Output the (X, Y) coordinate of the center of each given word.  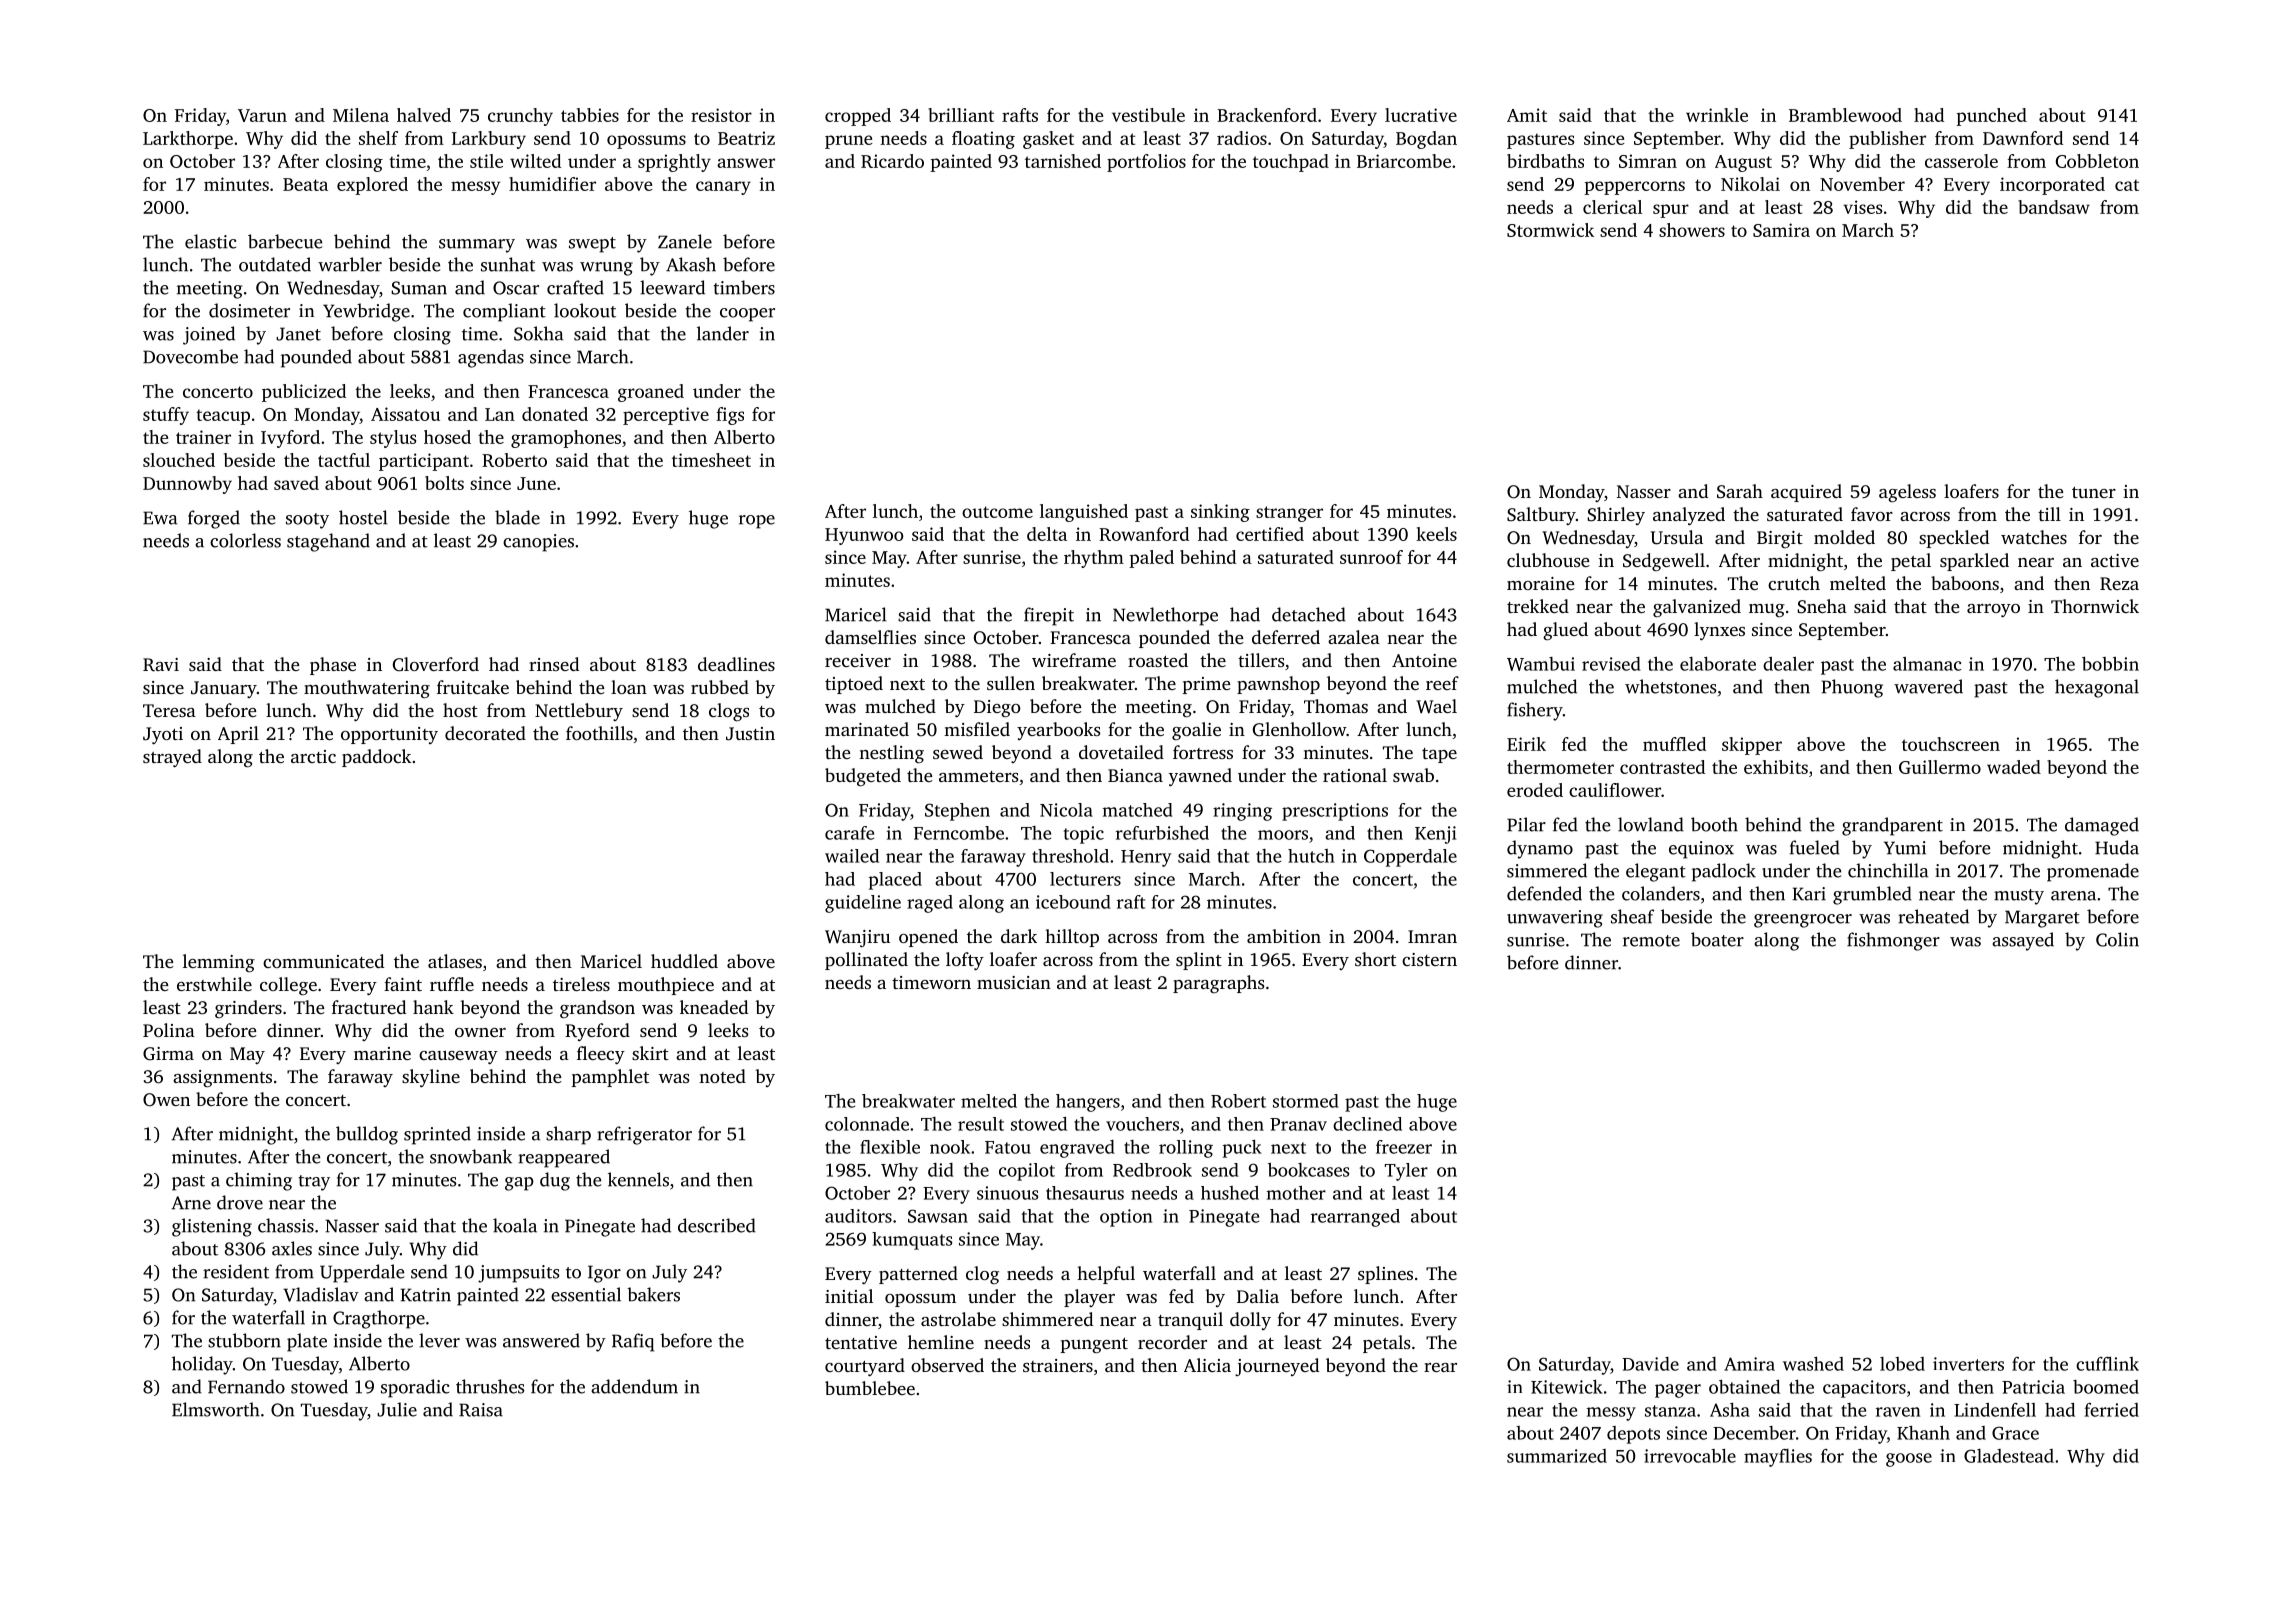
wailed (852, 856)
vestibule (1148, 115)
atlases (455, 961)
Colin (2117, 939)
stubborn (244, 1340)
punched (1991, 117)
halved (424, 115)
